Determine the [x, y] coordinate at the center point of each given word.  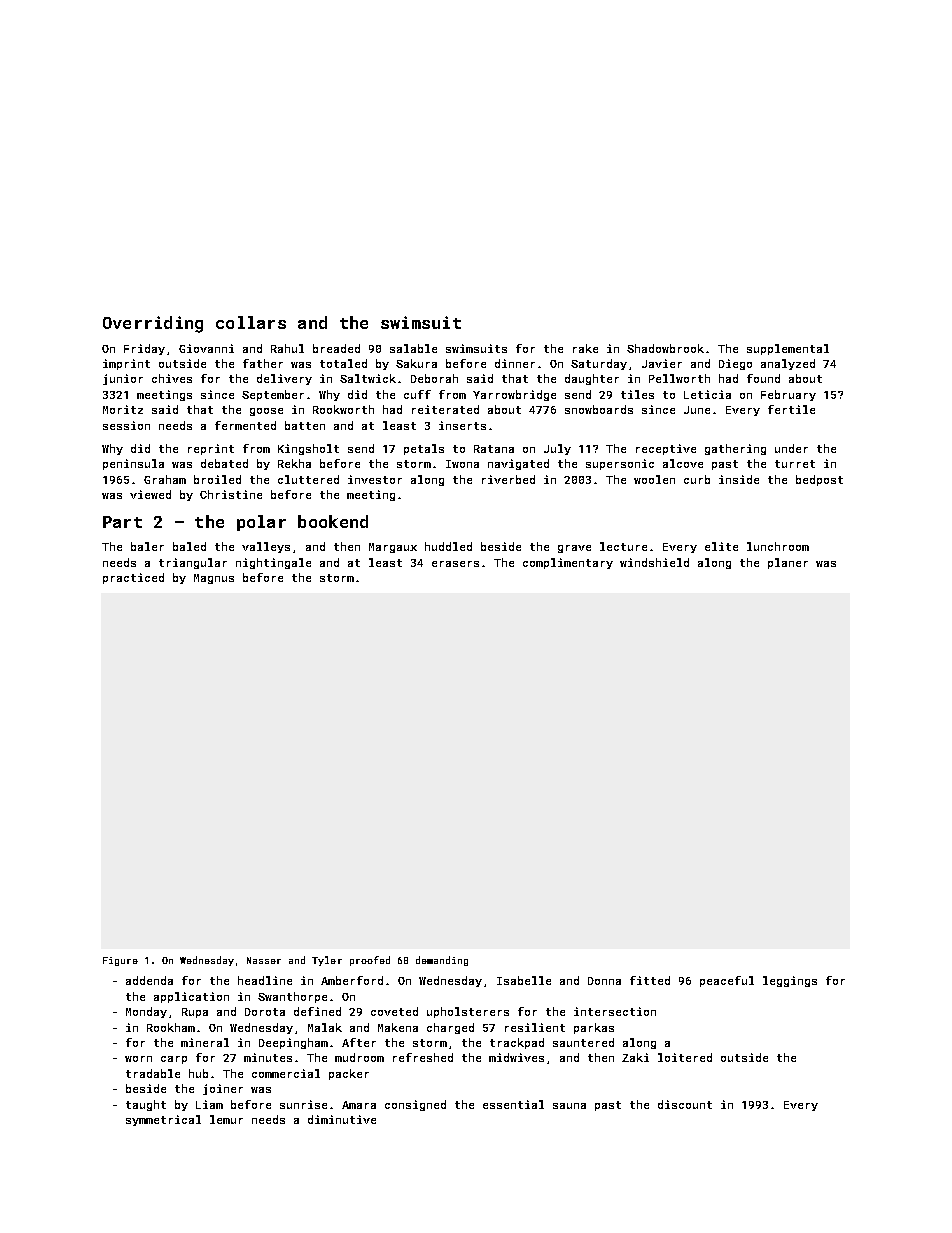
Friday [144, 349]
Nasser [264, 960]
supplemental [788, 349]
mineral [205, 1042]
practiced [133, 578]
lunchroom [778, 546]
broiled [217, 479]
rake [585, 348]
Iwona [462, 464]
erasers [455, 564]
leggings [790, 981]
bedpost [819, 480]
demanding [442, 961]
